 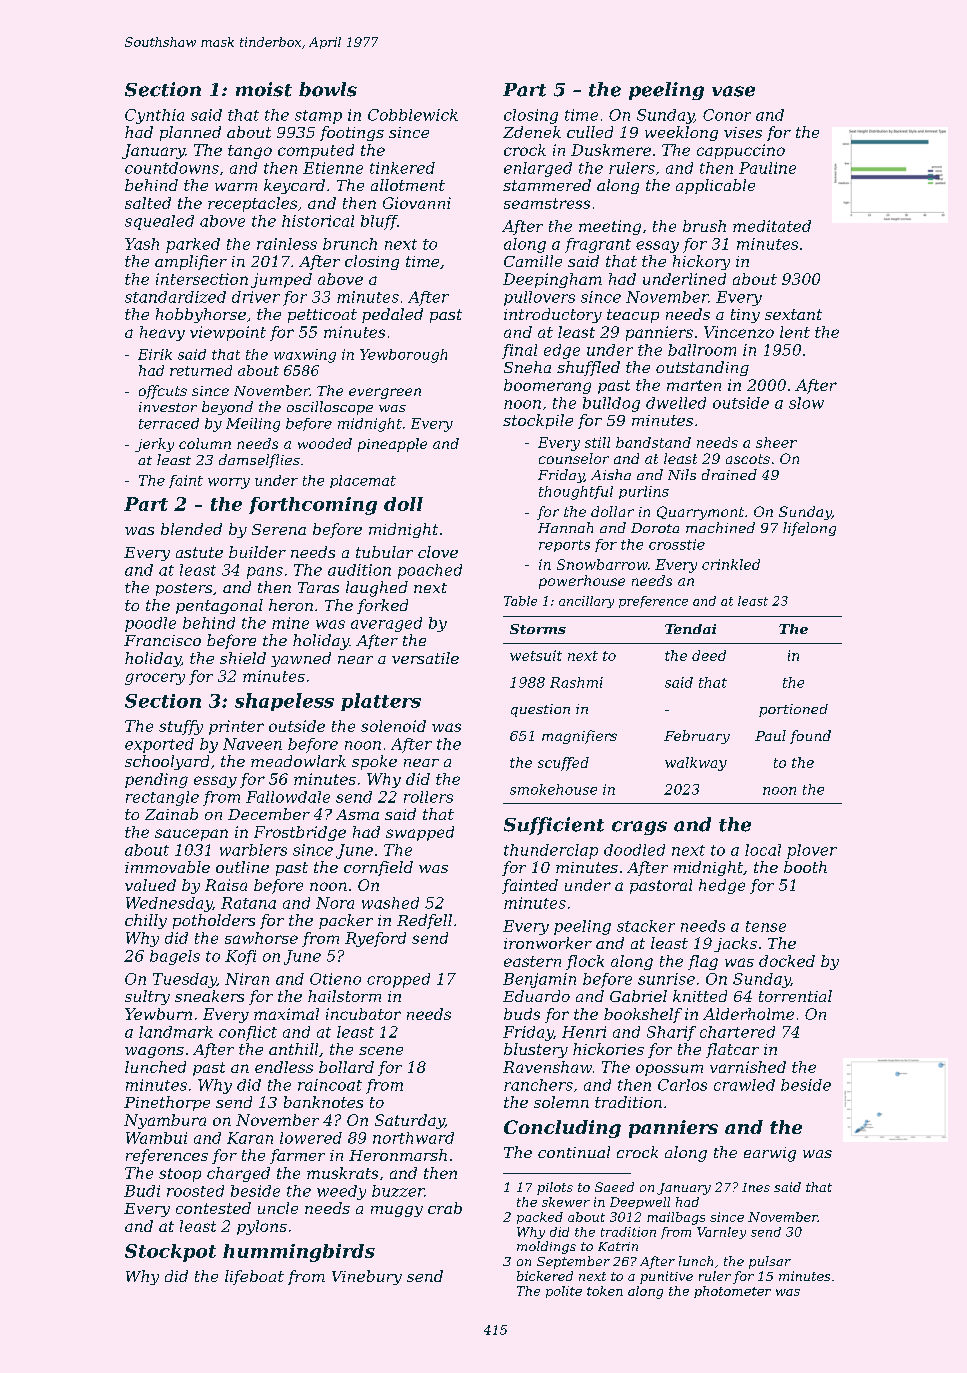 I want to click on moist, so click(x=264, y=89).
